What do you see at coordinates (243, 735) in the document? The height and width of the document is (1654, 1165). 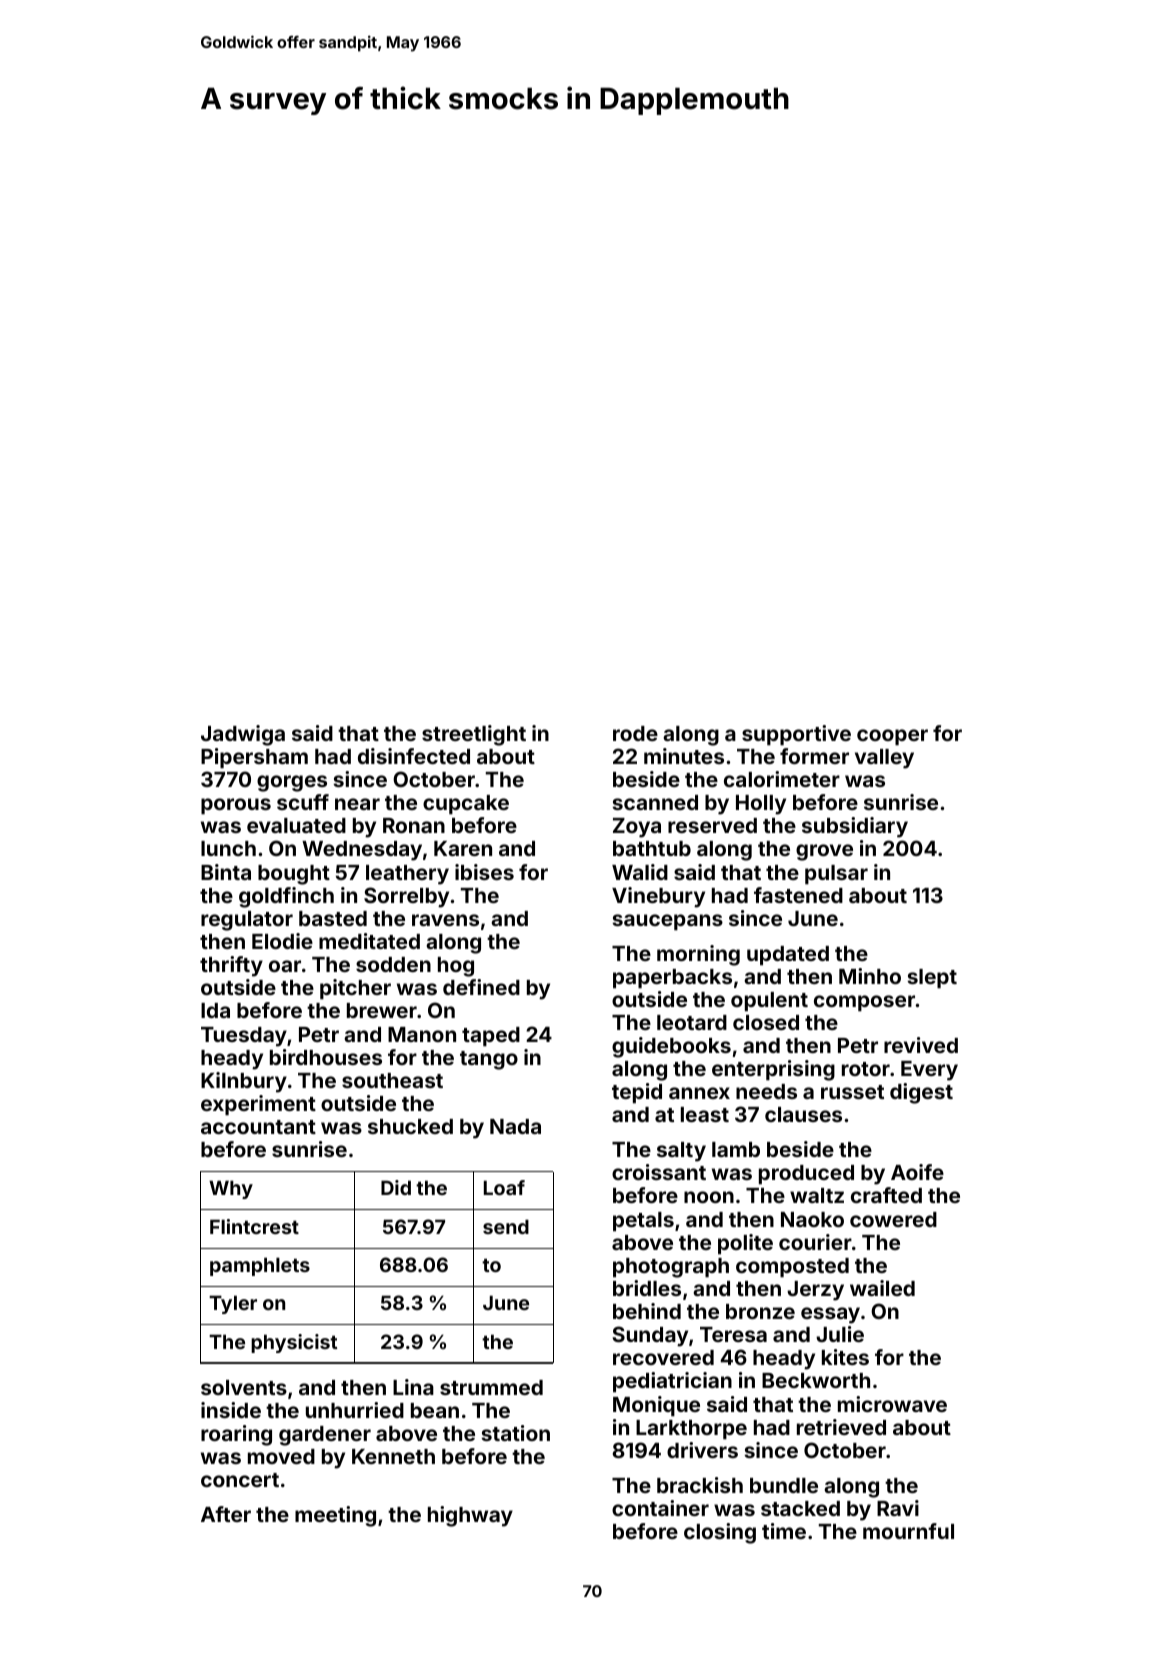 I see `Jadwiga` at bounding box center [243, 735].
